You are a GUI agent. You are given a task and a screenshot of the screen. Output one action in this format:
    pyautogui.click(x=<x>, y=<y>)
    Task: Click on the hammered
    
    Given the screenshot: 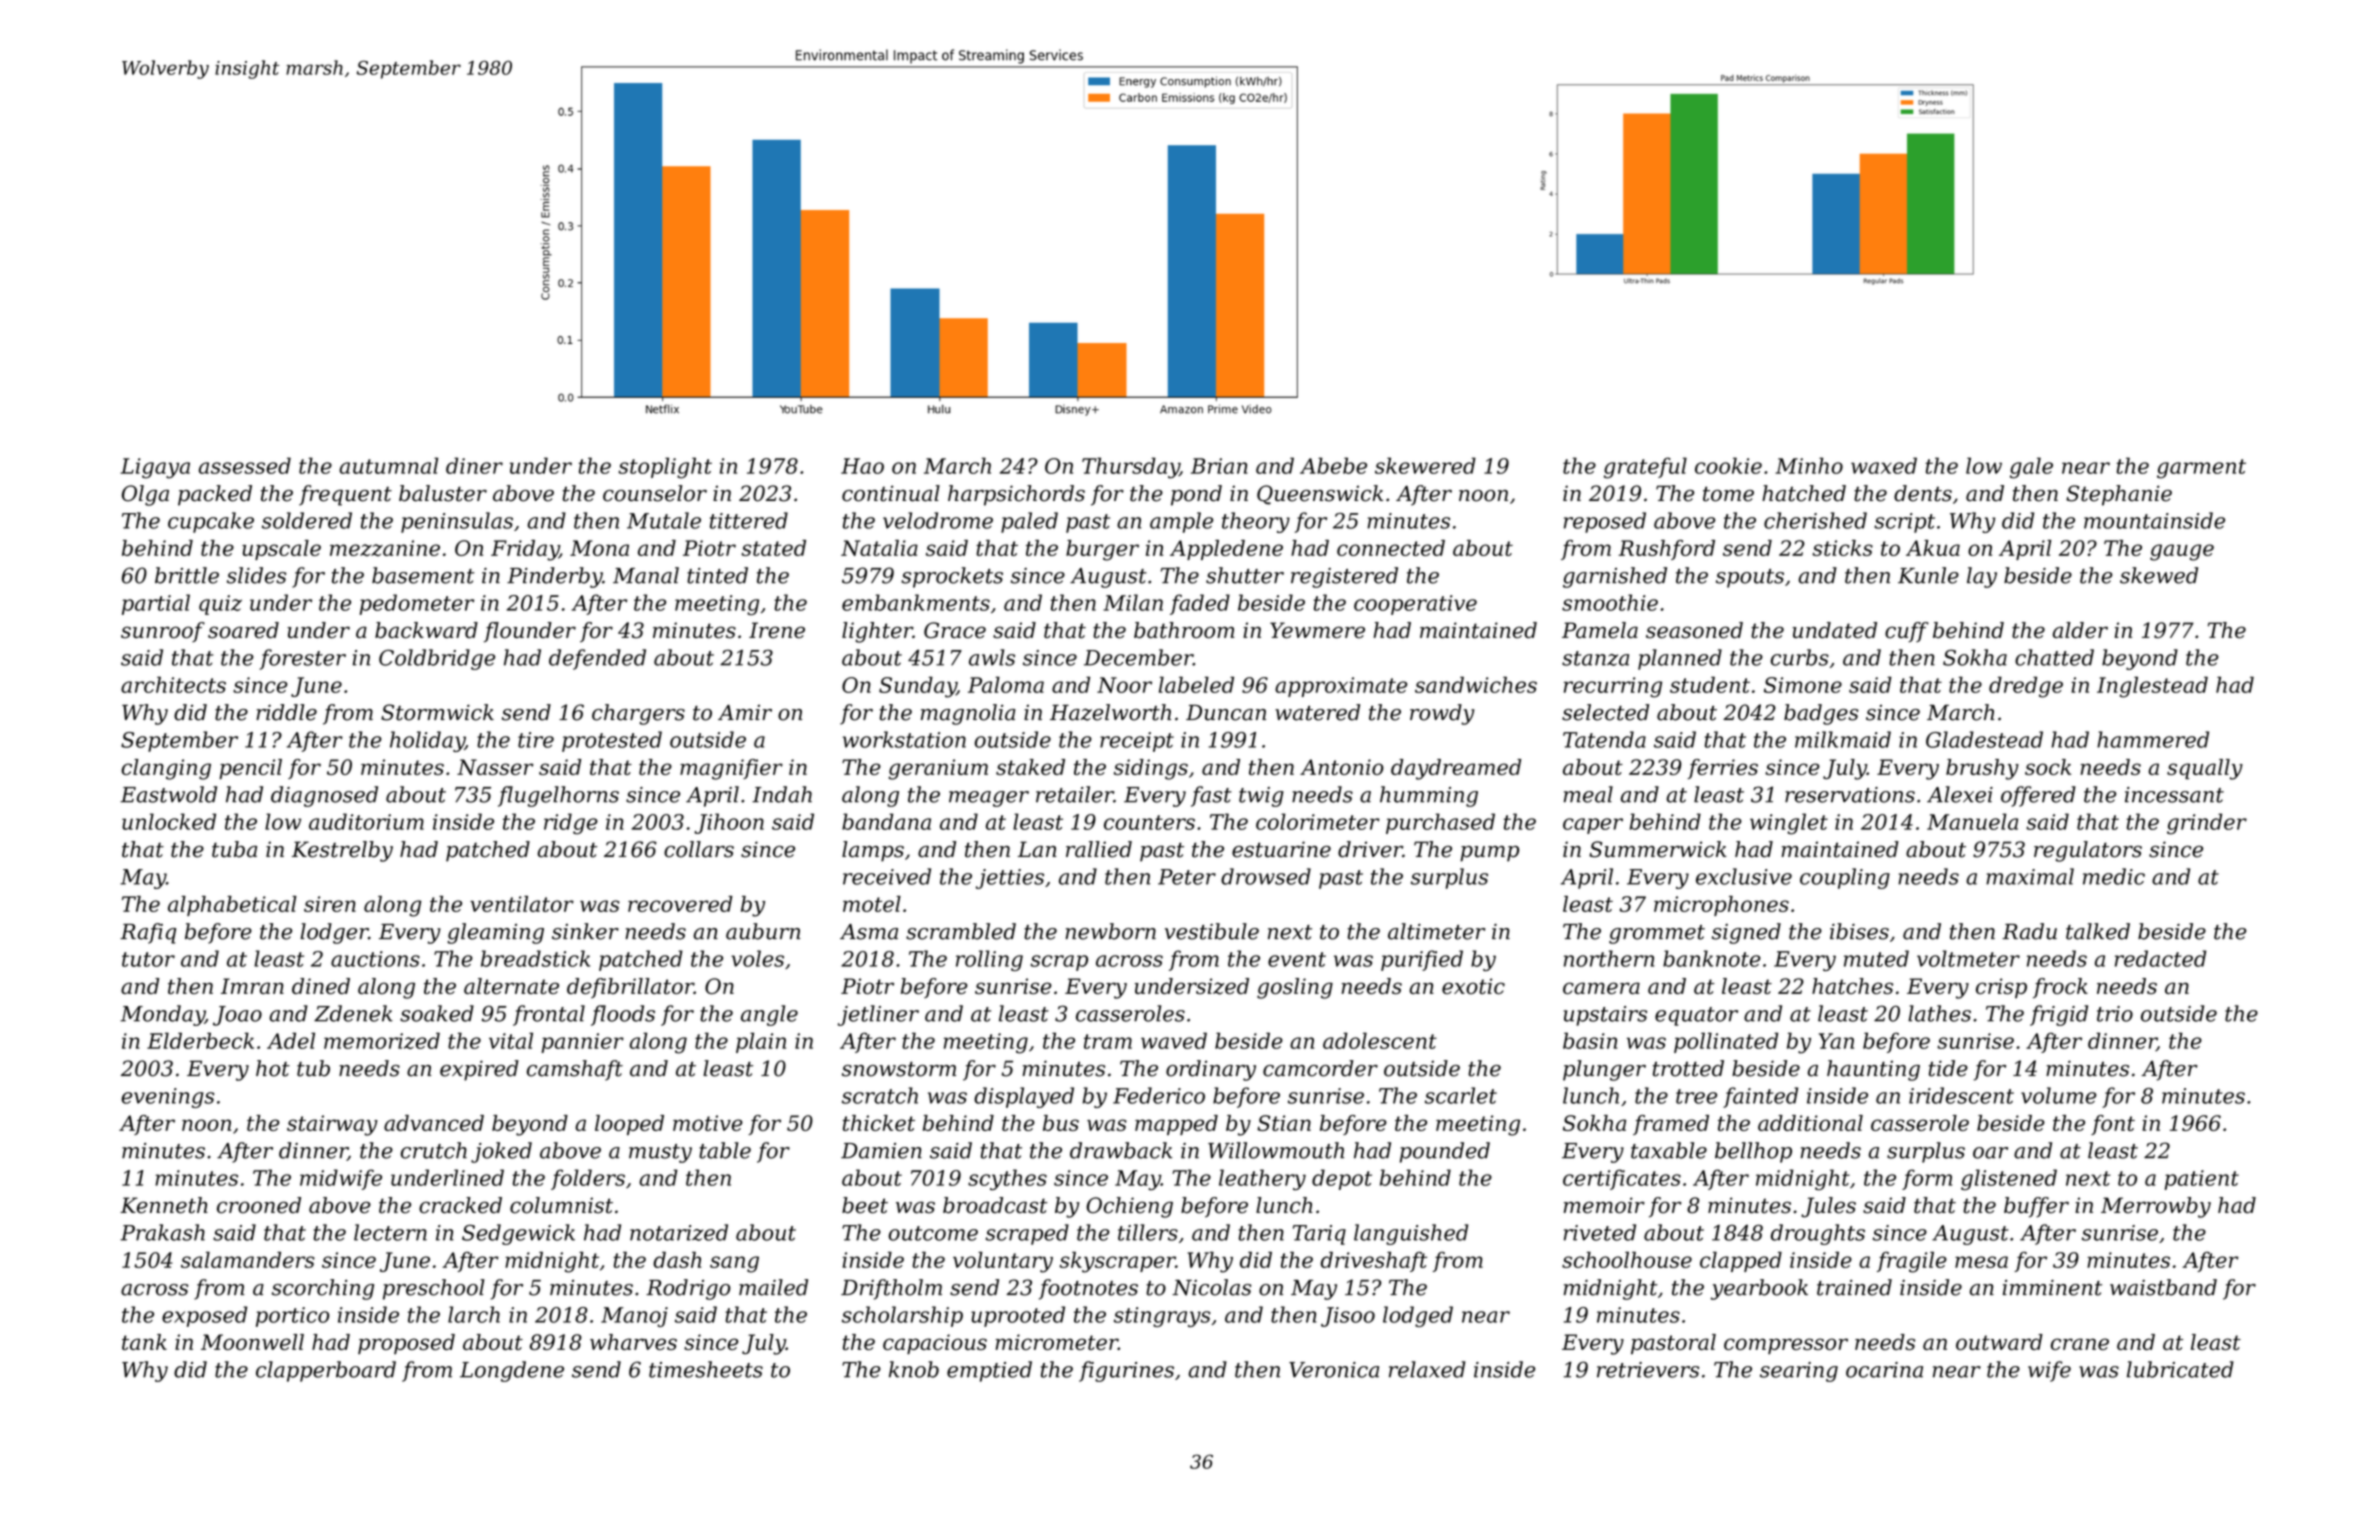 What is the action you would take?
    pyautogui.click(x=2153, y=739)
